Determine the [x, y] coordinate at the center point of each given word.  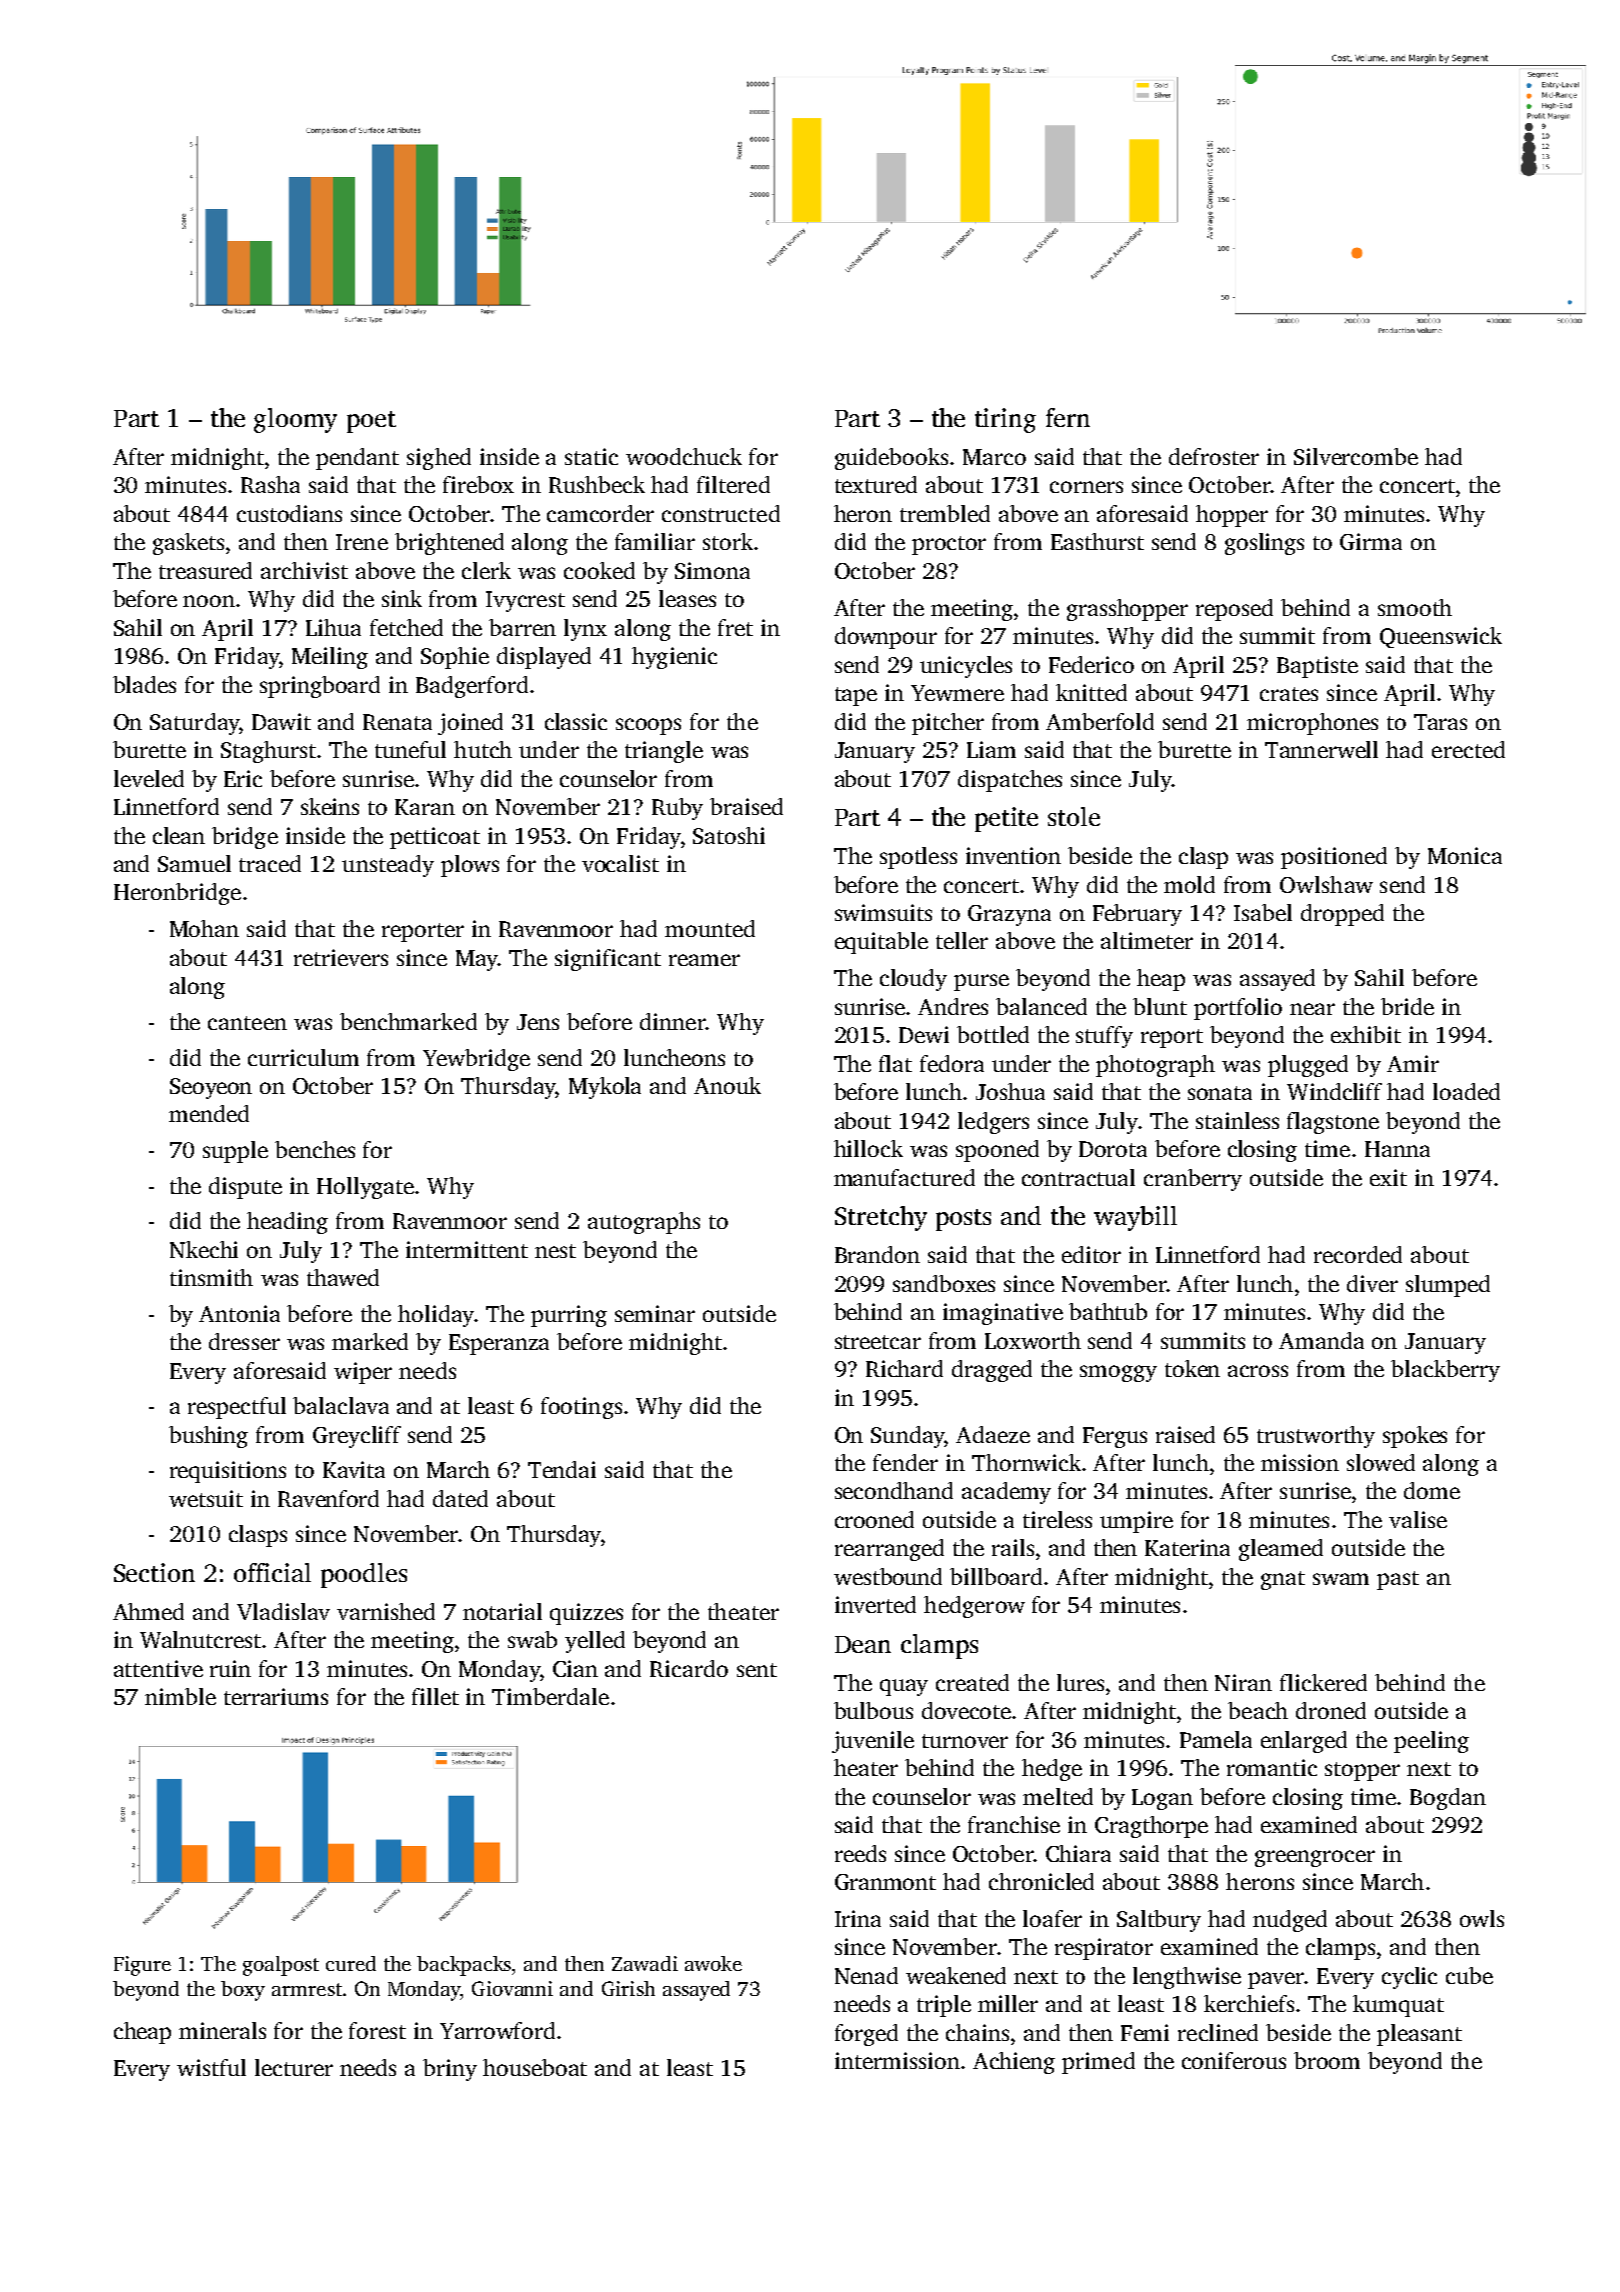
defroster [1214, 456]
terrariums [276, 1696]
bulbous [873, 1710]
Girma [1371, 541]
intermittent [467, 1249]
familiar [655, 541]
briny [450, 2070]
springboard [320, 687]
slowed [1381, 1462]
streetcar [878, 1342]
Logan [1162, 1799]
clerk [486, 570]
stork [728, 541]
